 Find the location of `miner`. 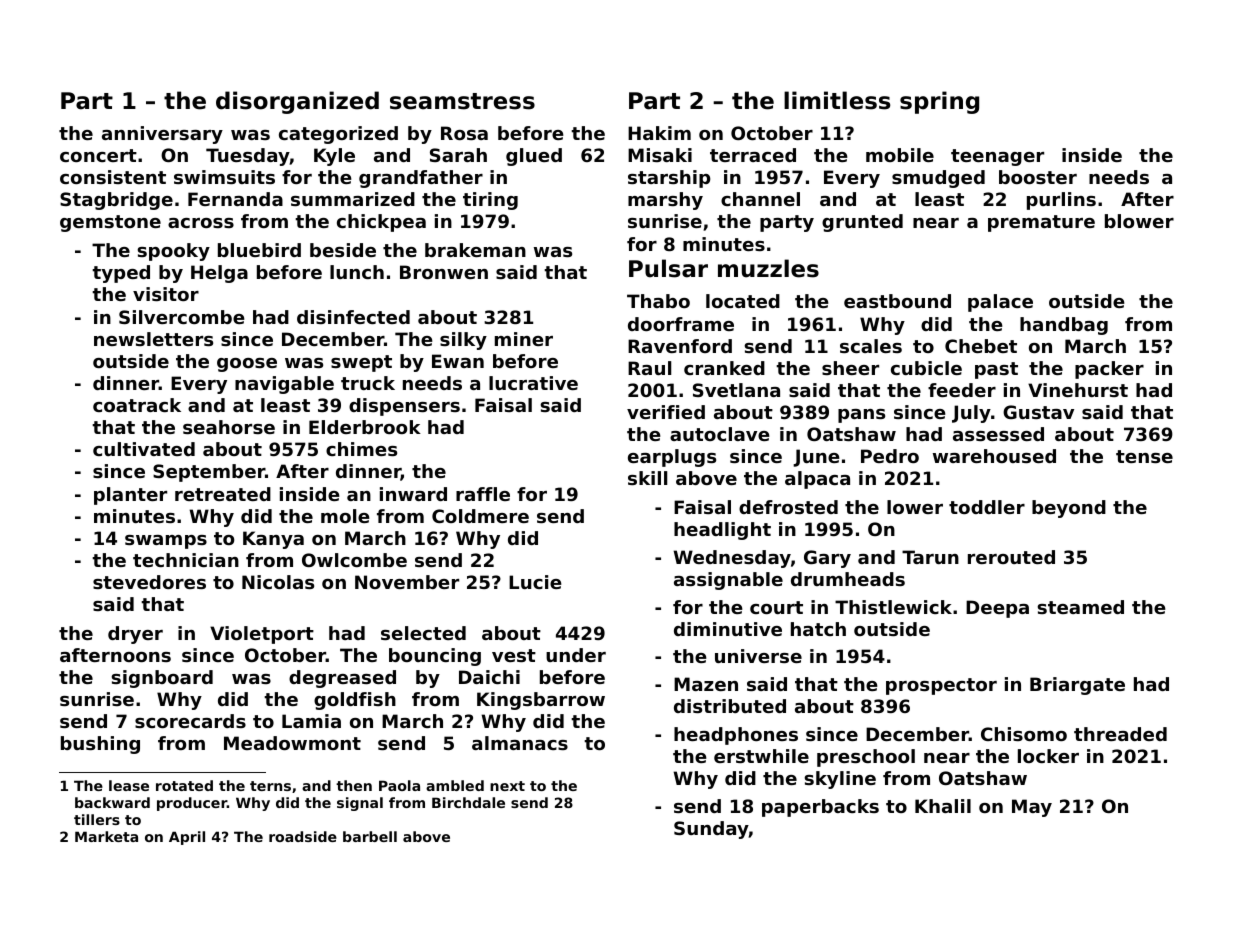

miner is located at coordinates (524, 339).
